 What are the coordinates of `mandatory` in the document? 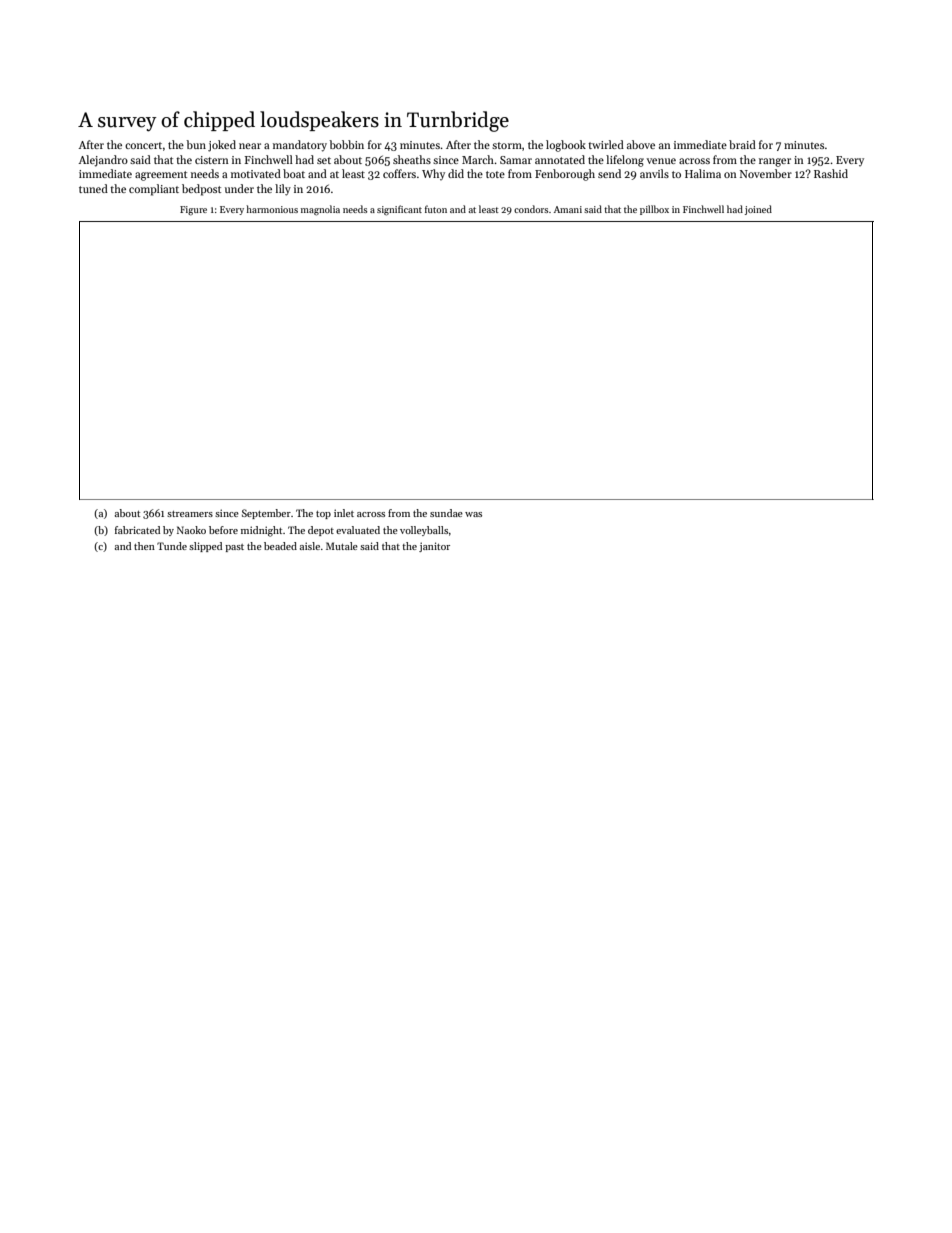 It's located at (300, 146).
